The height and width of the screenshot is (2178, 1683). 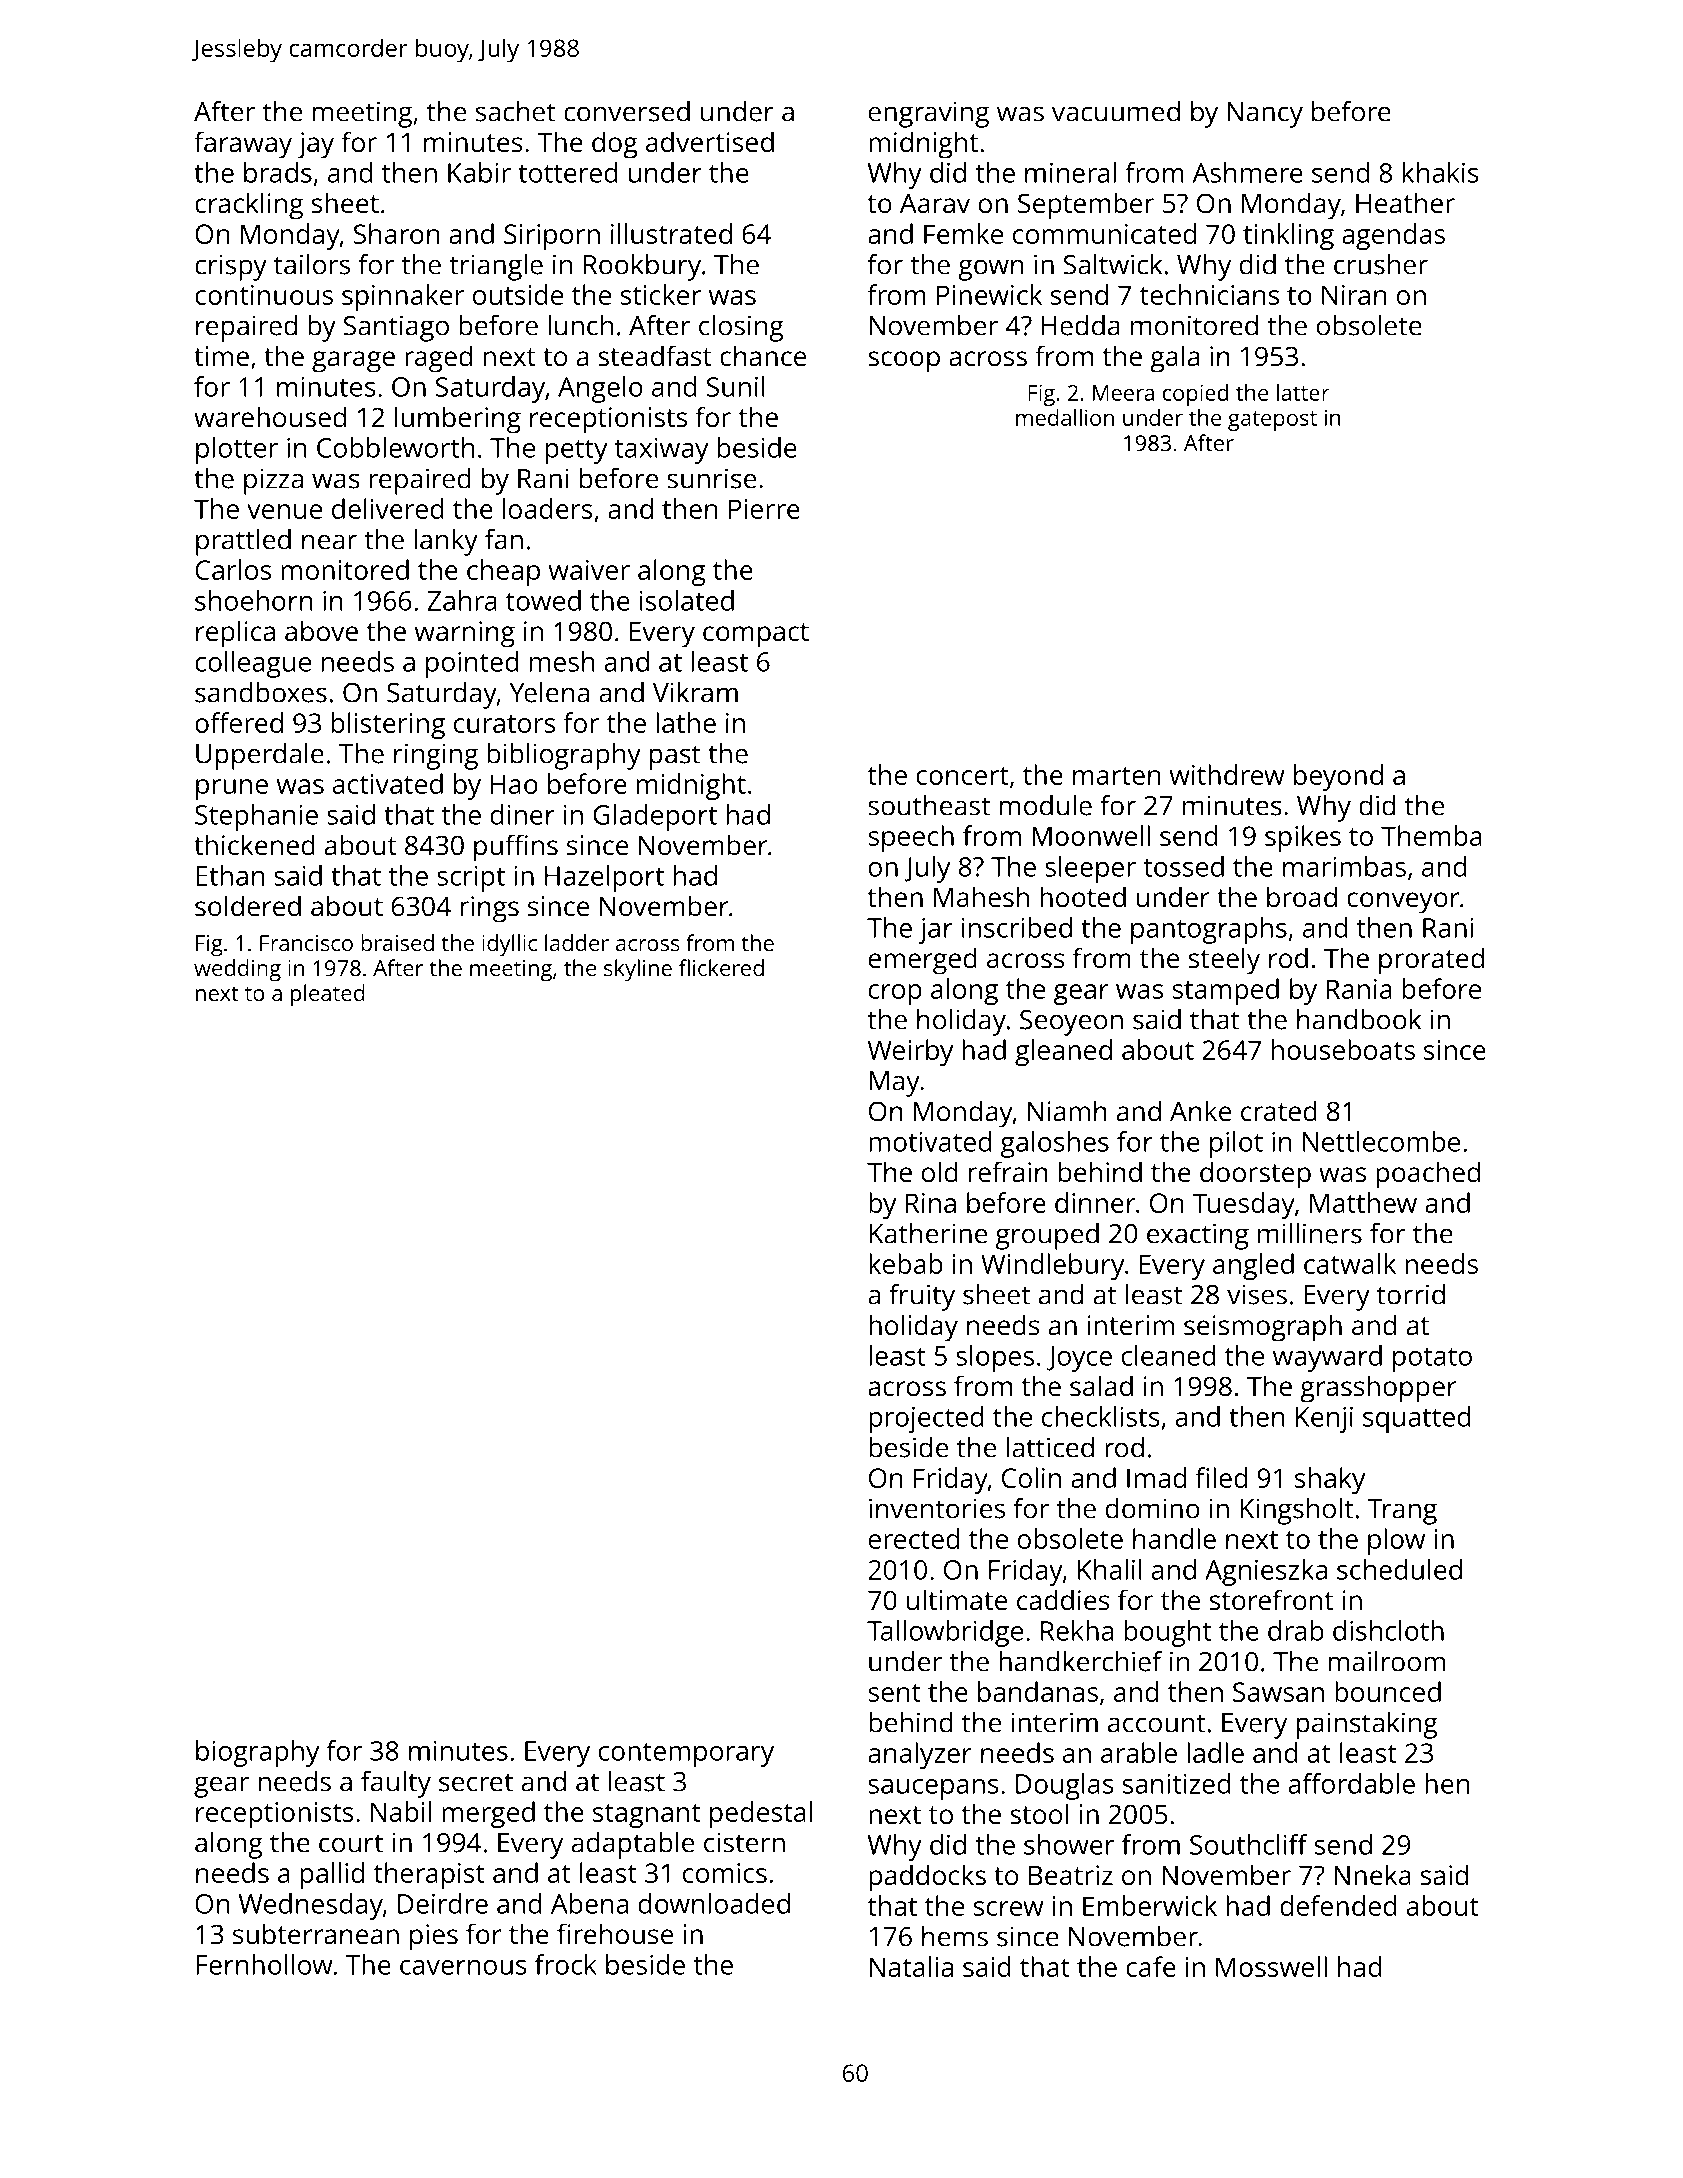 What do you see at coordinates (1046, 805) in the screenshot?
I see `module` at bounding box center [1046, 805].
